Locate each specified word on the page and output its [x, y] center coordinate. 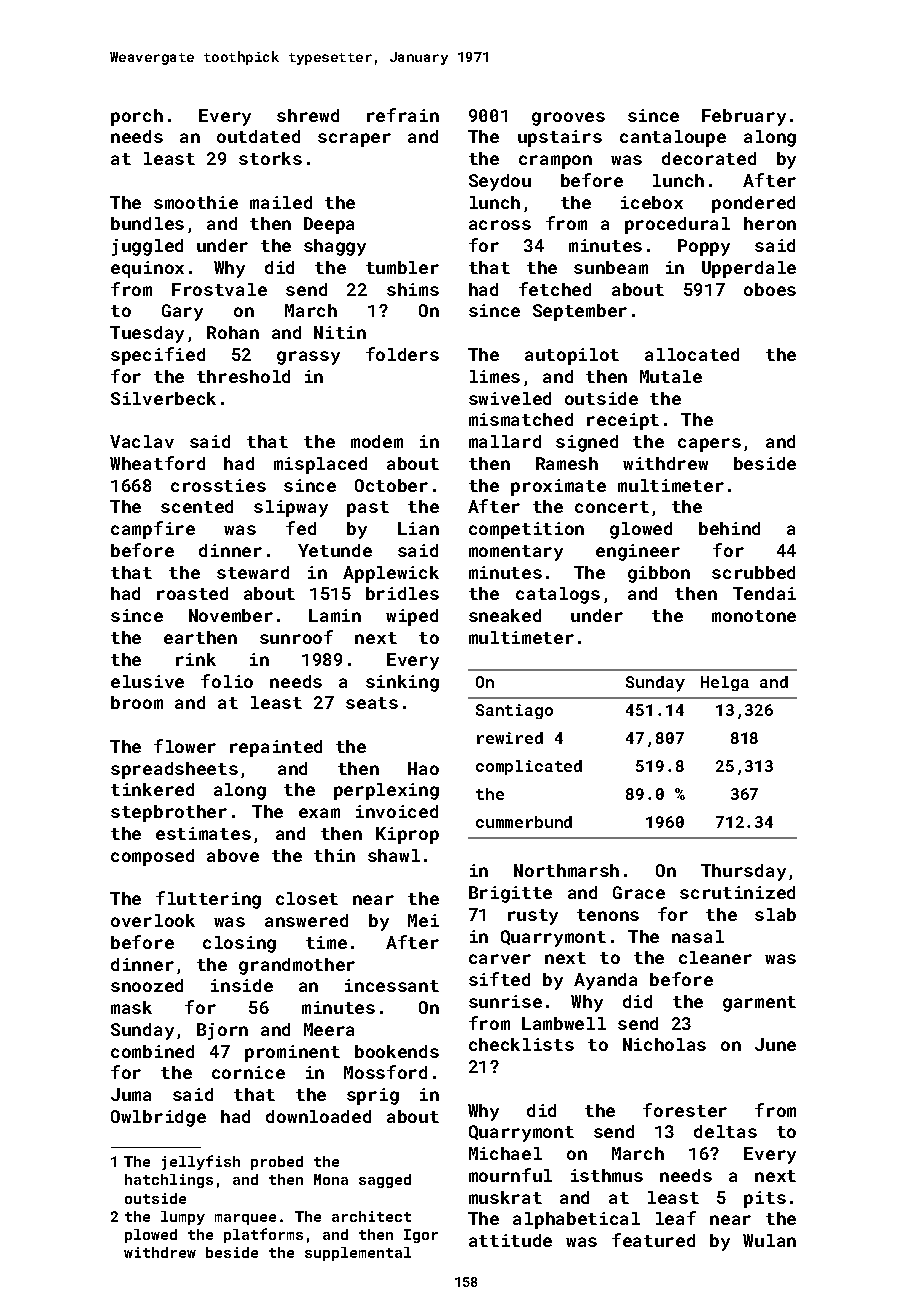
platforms [263, 1235]
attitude [510, 1240]
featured [653, 1240]
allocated [692, 354]
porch [137, 117]
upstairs [560, 138]
